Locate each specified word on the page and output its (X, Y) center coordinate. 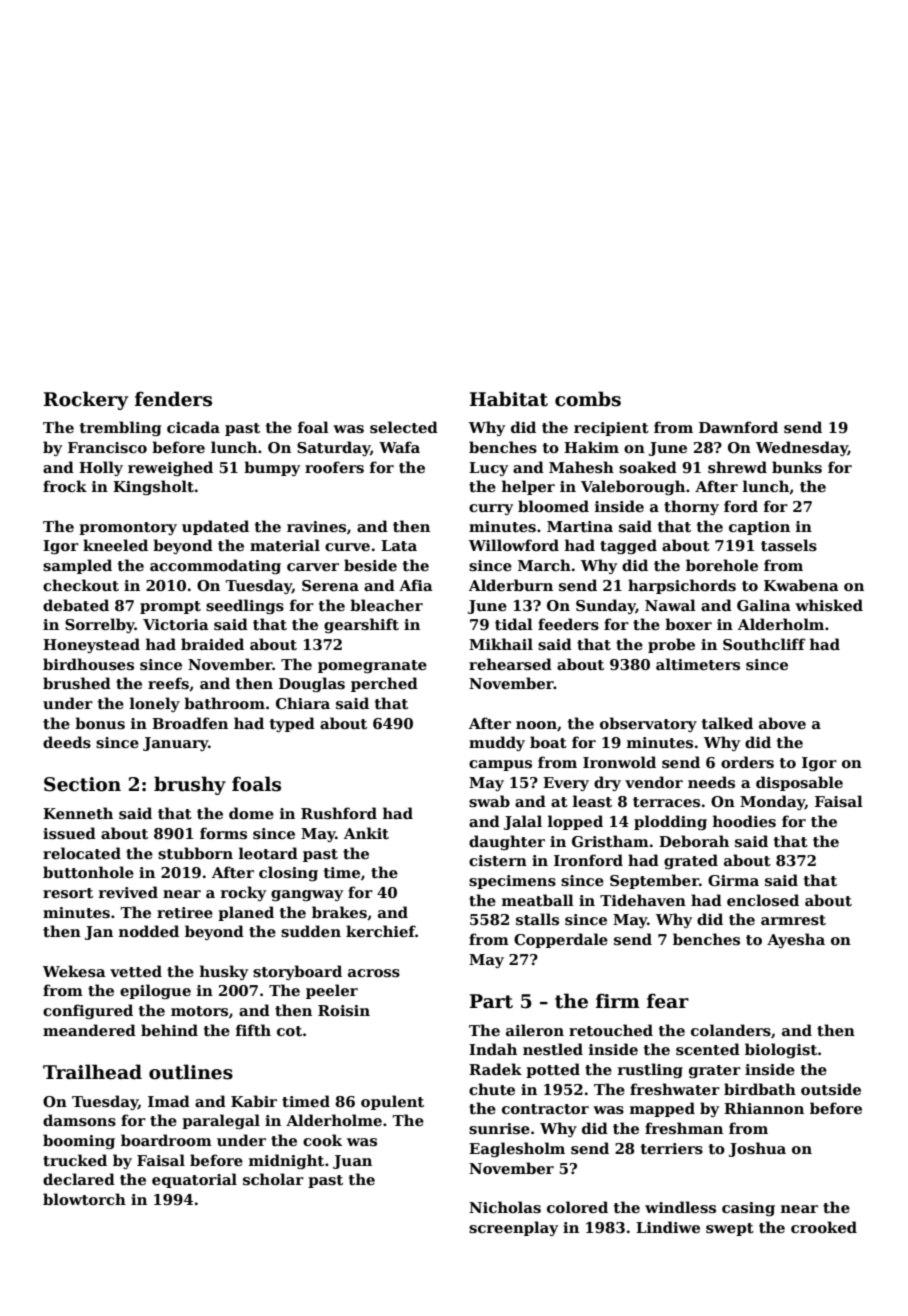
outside (831, 1089)
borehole (722, 565)
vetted (136, 971)
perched (384, 684)
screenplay (513, 1228)
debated (76, 605)
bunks (797, 467)
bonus (100, 723)
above (782, 723)
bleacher (386, 605)
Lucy (488, 469)
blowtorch (84, 1199)
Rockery (86, 400)
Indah (493, 1049)
